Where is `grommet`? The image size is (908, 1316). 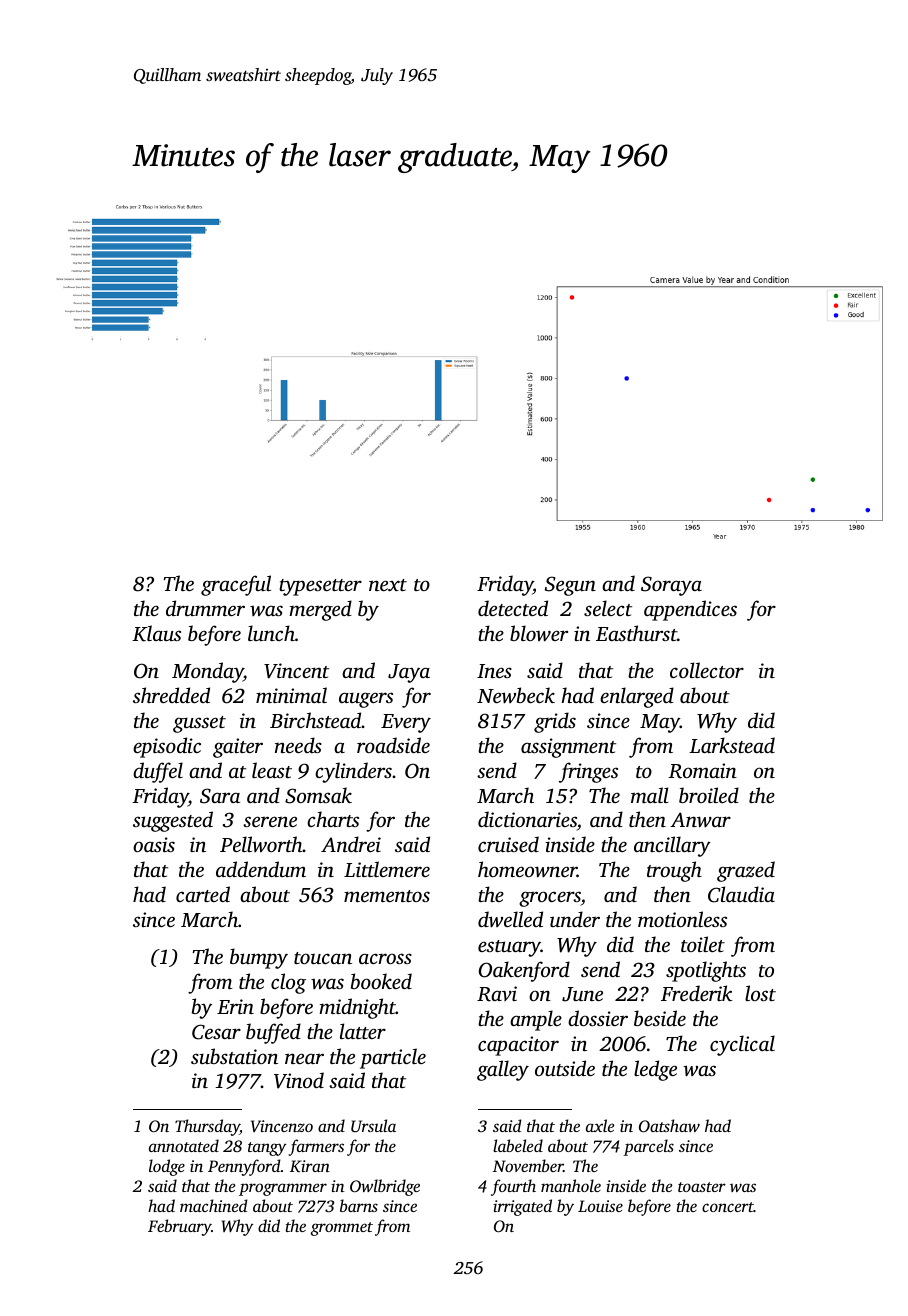
grommet is located at coordinates (342, 1229).
